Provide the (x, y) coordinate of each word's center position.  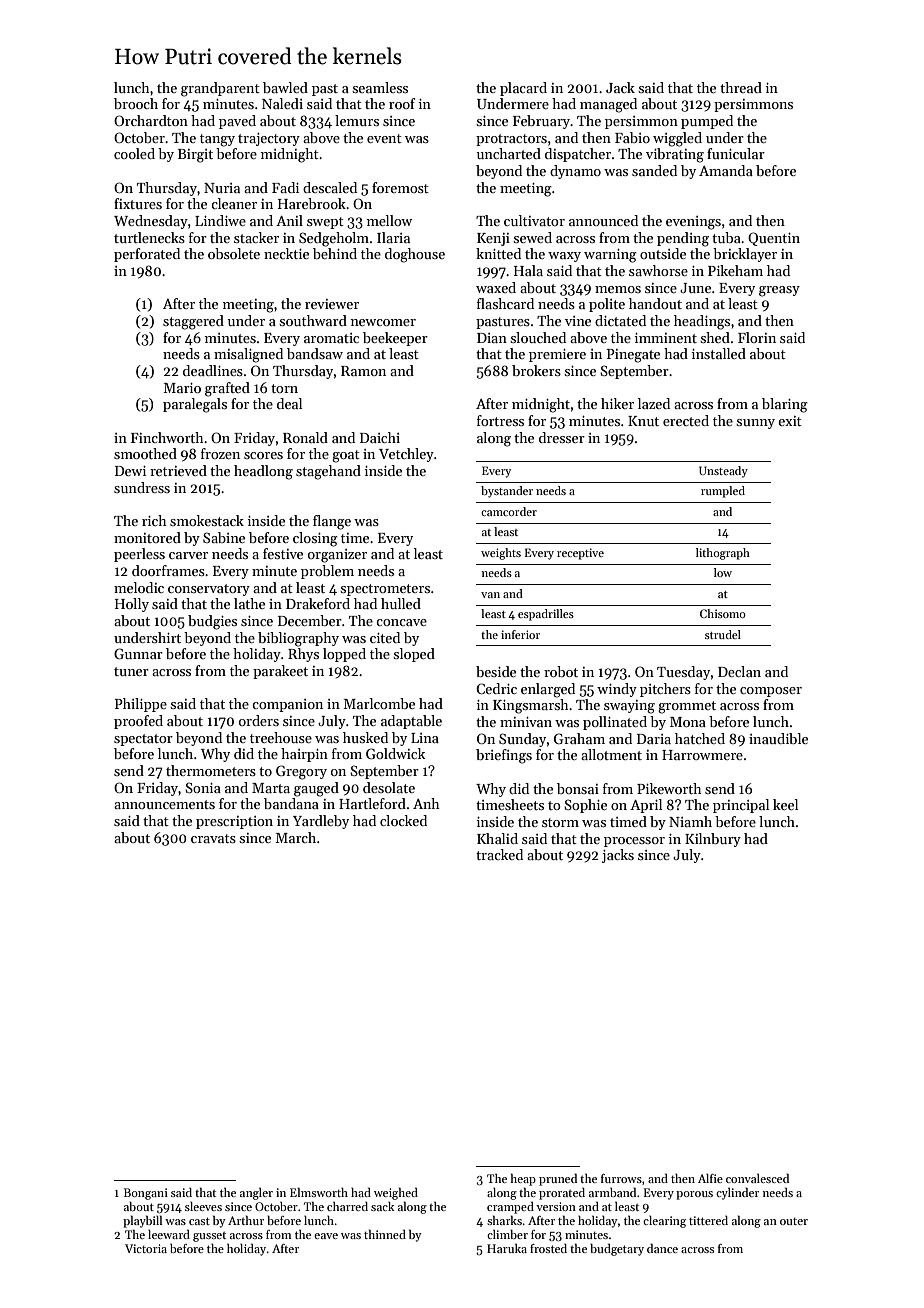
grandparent (220, 89)
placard (523, 89)
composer (771, 692)
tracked (499, 854)
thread (741, 87)
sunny (756, 424)
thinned (385, 1234)
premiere (557, 355)
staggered (193, 322)
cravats (213, 838)
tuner (131, 671)
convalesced (757, 1178)
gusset (209, 1237)
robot (561, 671)
